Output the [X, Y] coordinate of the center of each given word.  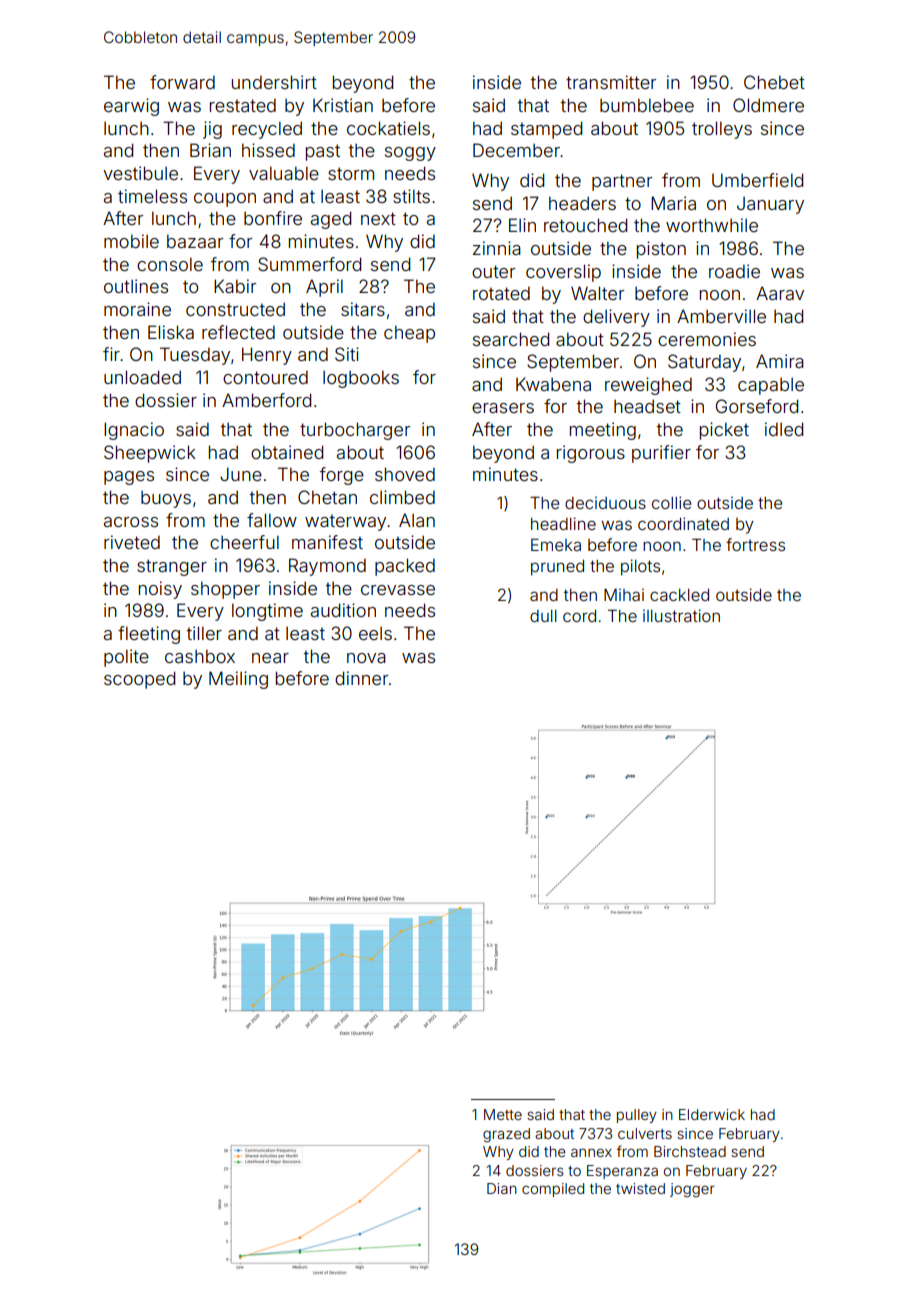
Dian [502, 1188]
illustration [681, 615]
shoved [405, 474]
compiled [553, 1190]
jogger [692, 1190]
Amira [780, 361]
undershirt [274, 82]
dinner [361, 678]
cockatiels [388, 128]
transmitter [611, 82]
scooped [139, 680]
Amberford [266, 400]
